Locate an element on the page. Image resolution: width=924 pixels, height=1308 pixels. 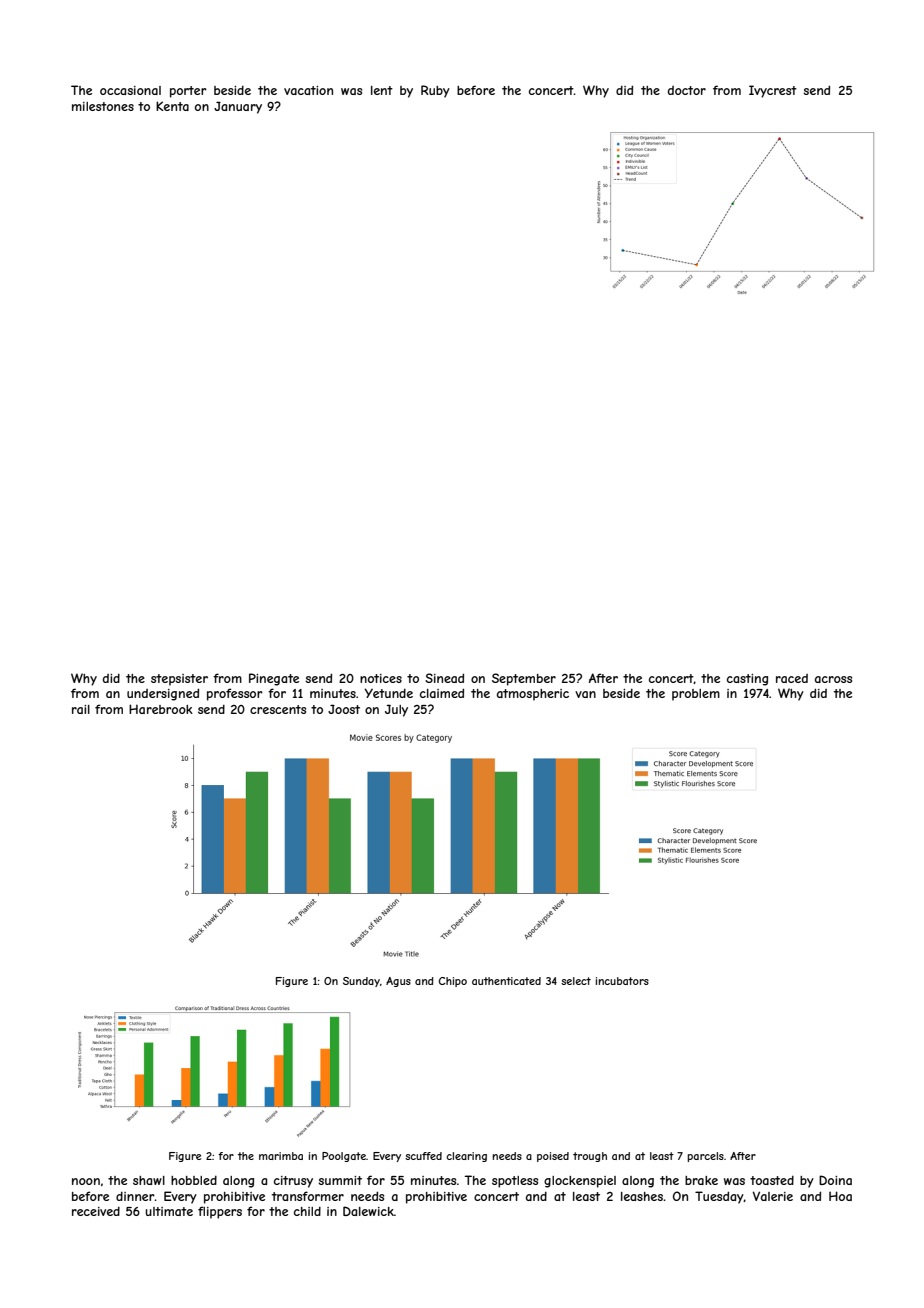
notices is located at coordinates (381, 678).
